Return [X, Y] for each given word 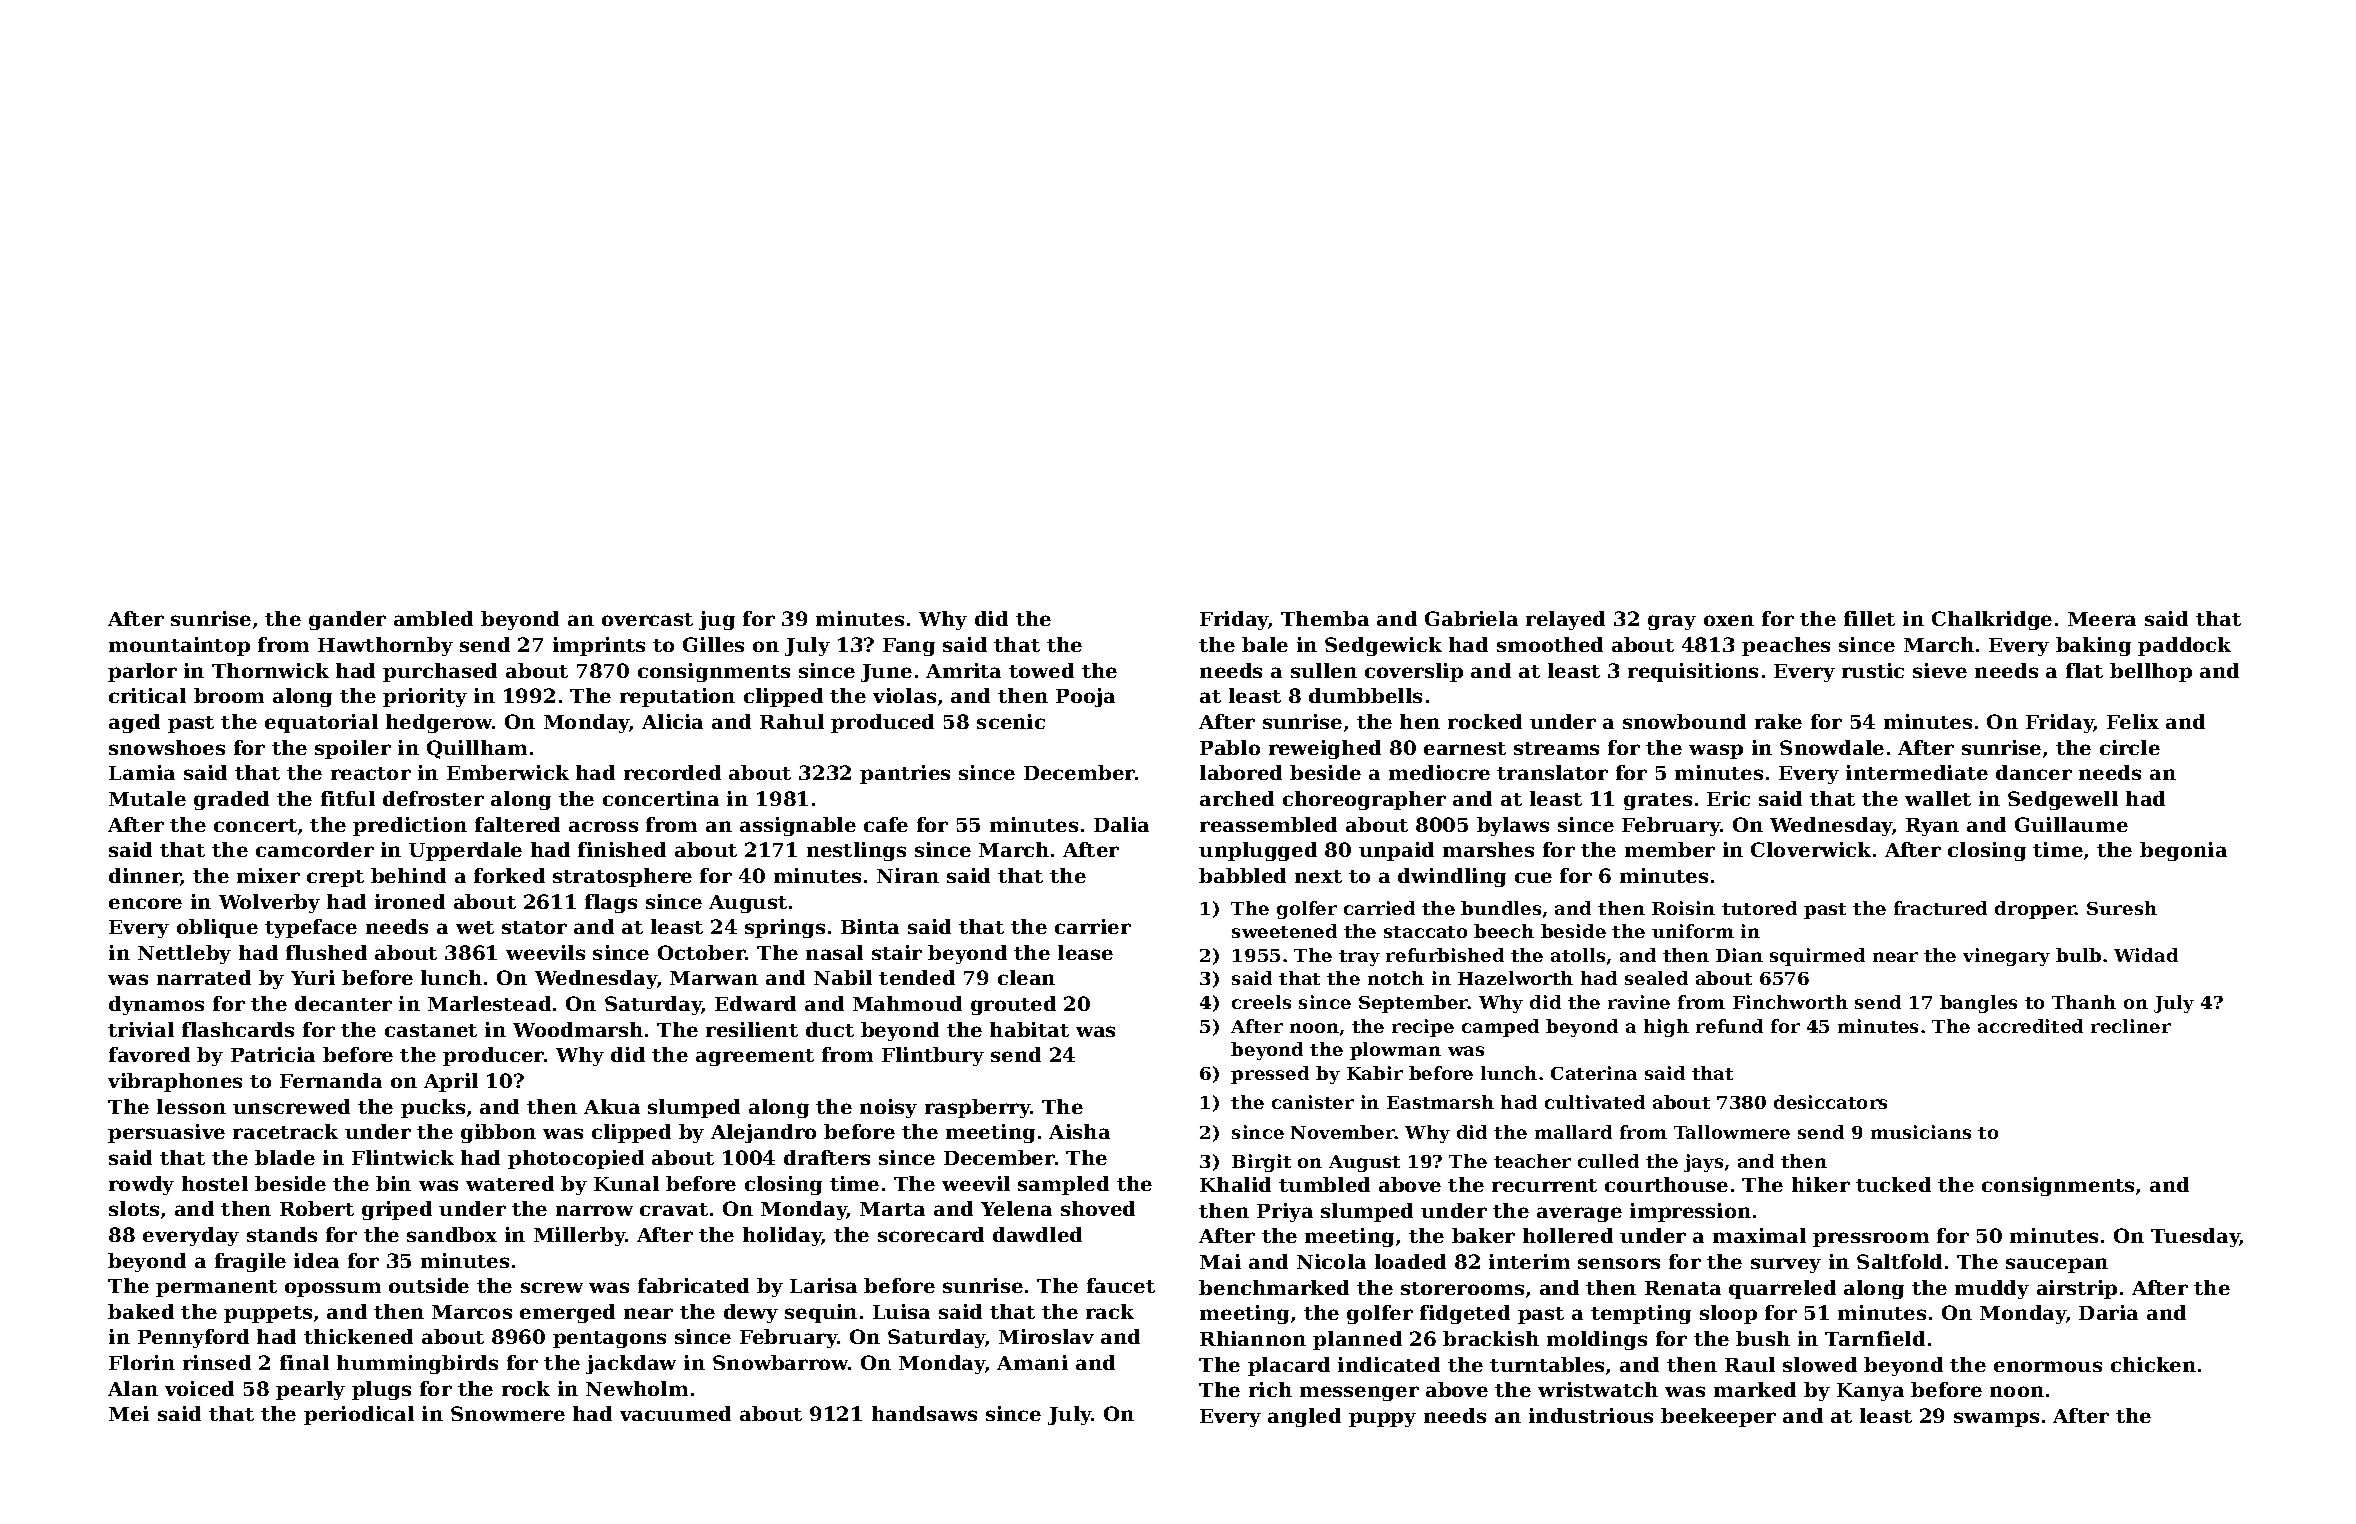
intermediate [1917, 772]
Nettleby [184, 954]
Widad [2146, 955]
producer [493, 1056]
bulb [2078, 955]
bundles [1501, 908]
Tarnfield [1875, 1338]
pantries [905, 774]
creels [1261, 1002]
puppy [1382, 1419]
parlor [142, 672]
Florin [142, 1362]
